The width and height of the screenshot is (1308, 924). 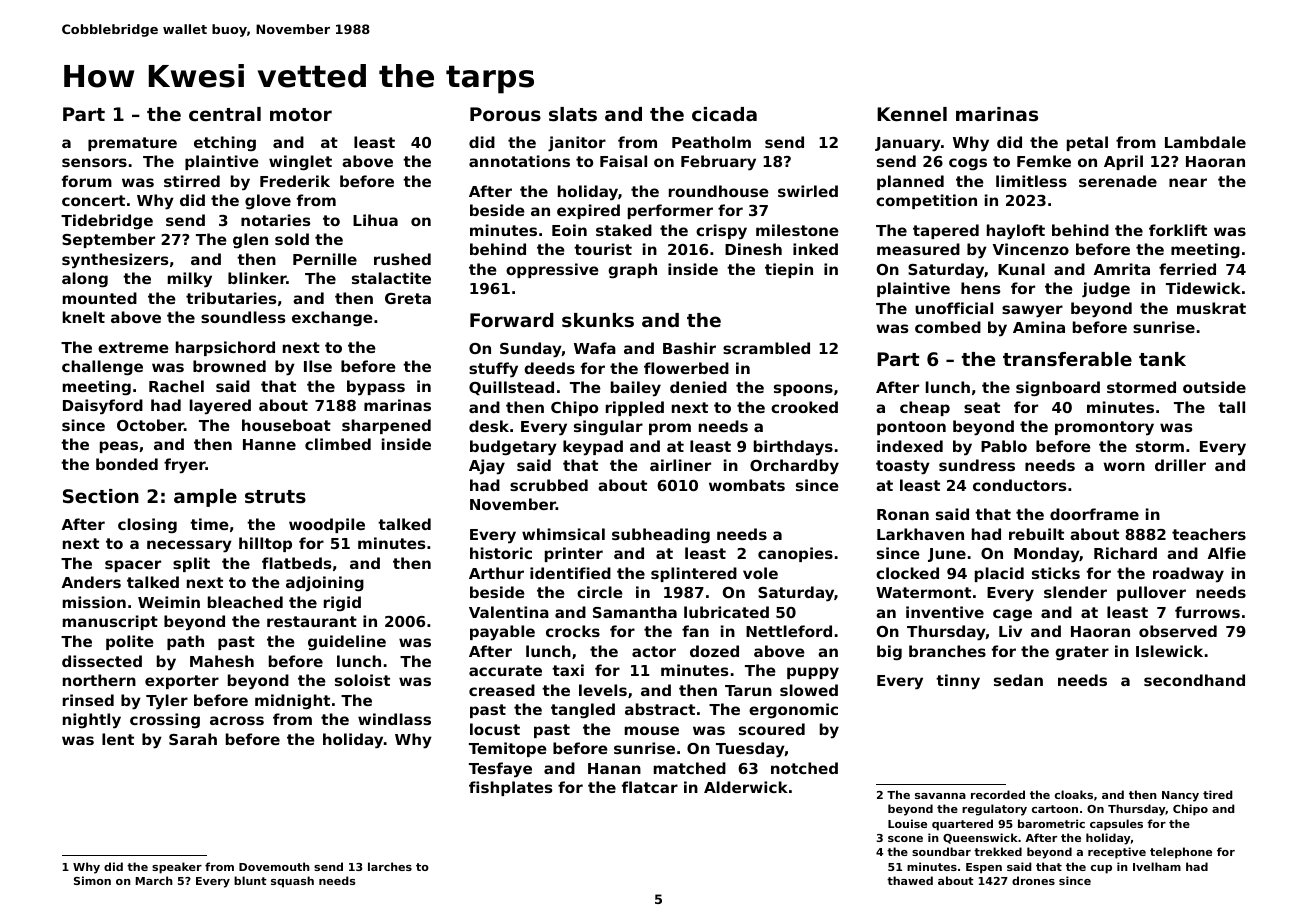 What do you see at coordinates (231, 298) in the screenshot?
I see `tributaries` at bounding box center [231, 298].
